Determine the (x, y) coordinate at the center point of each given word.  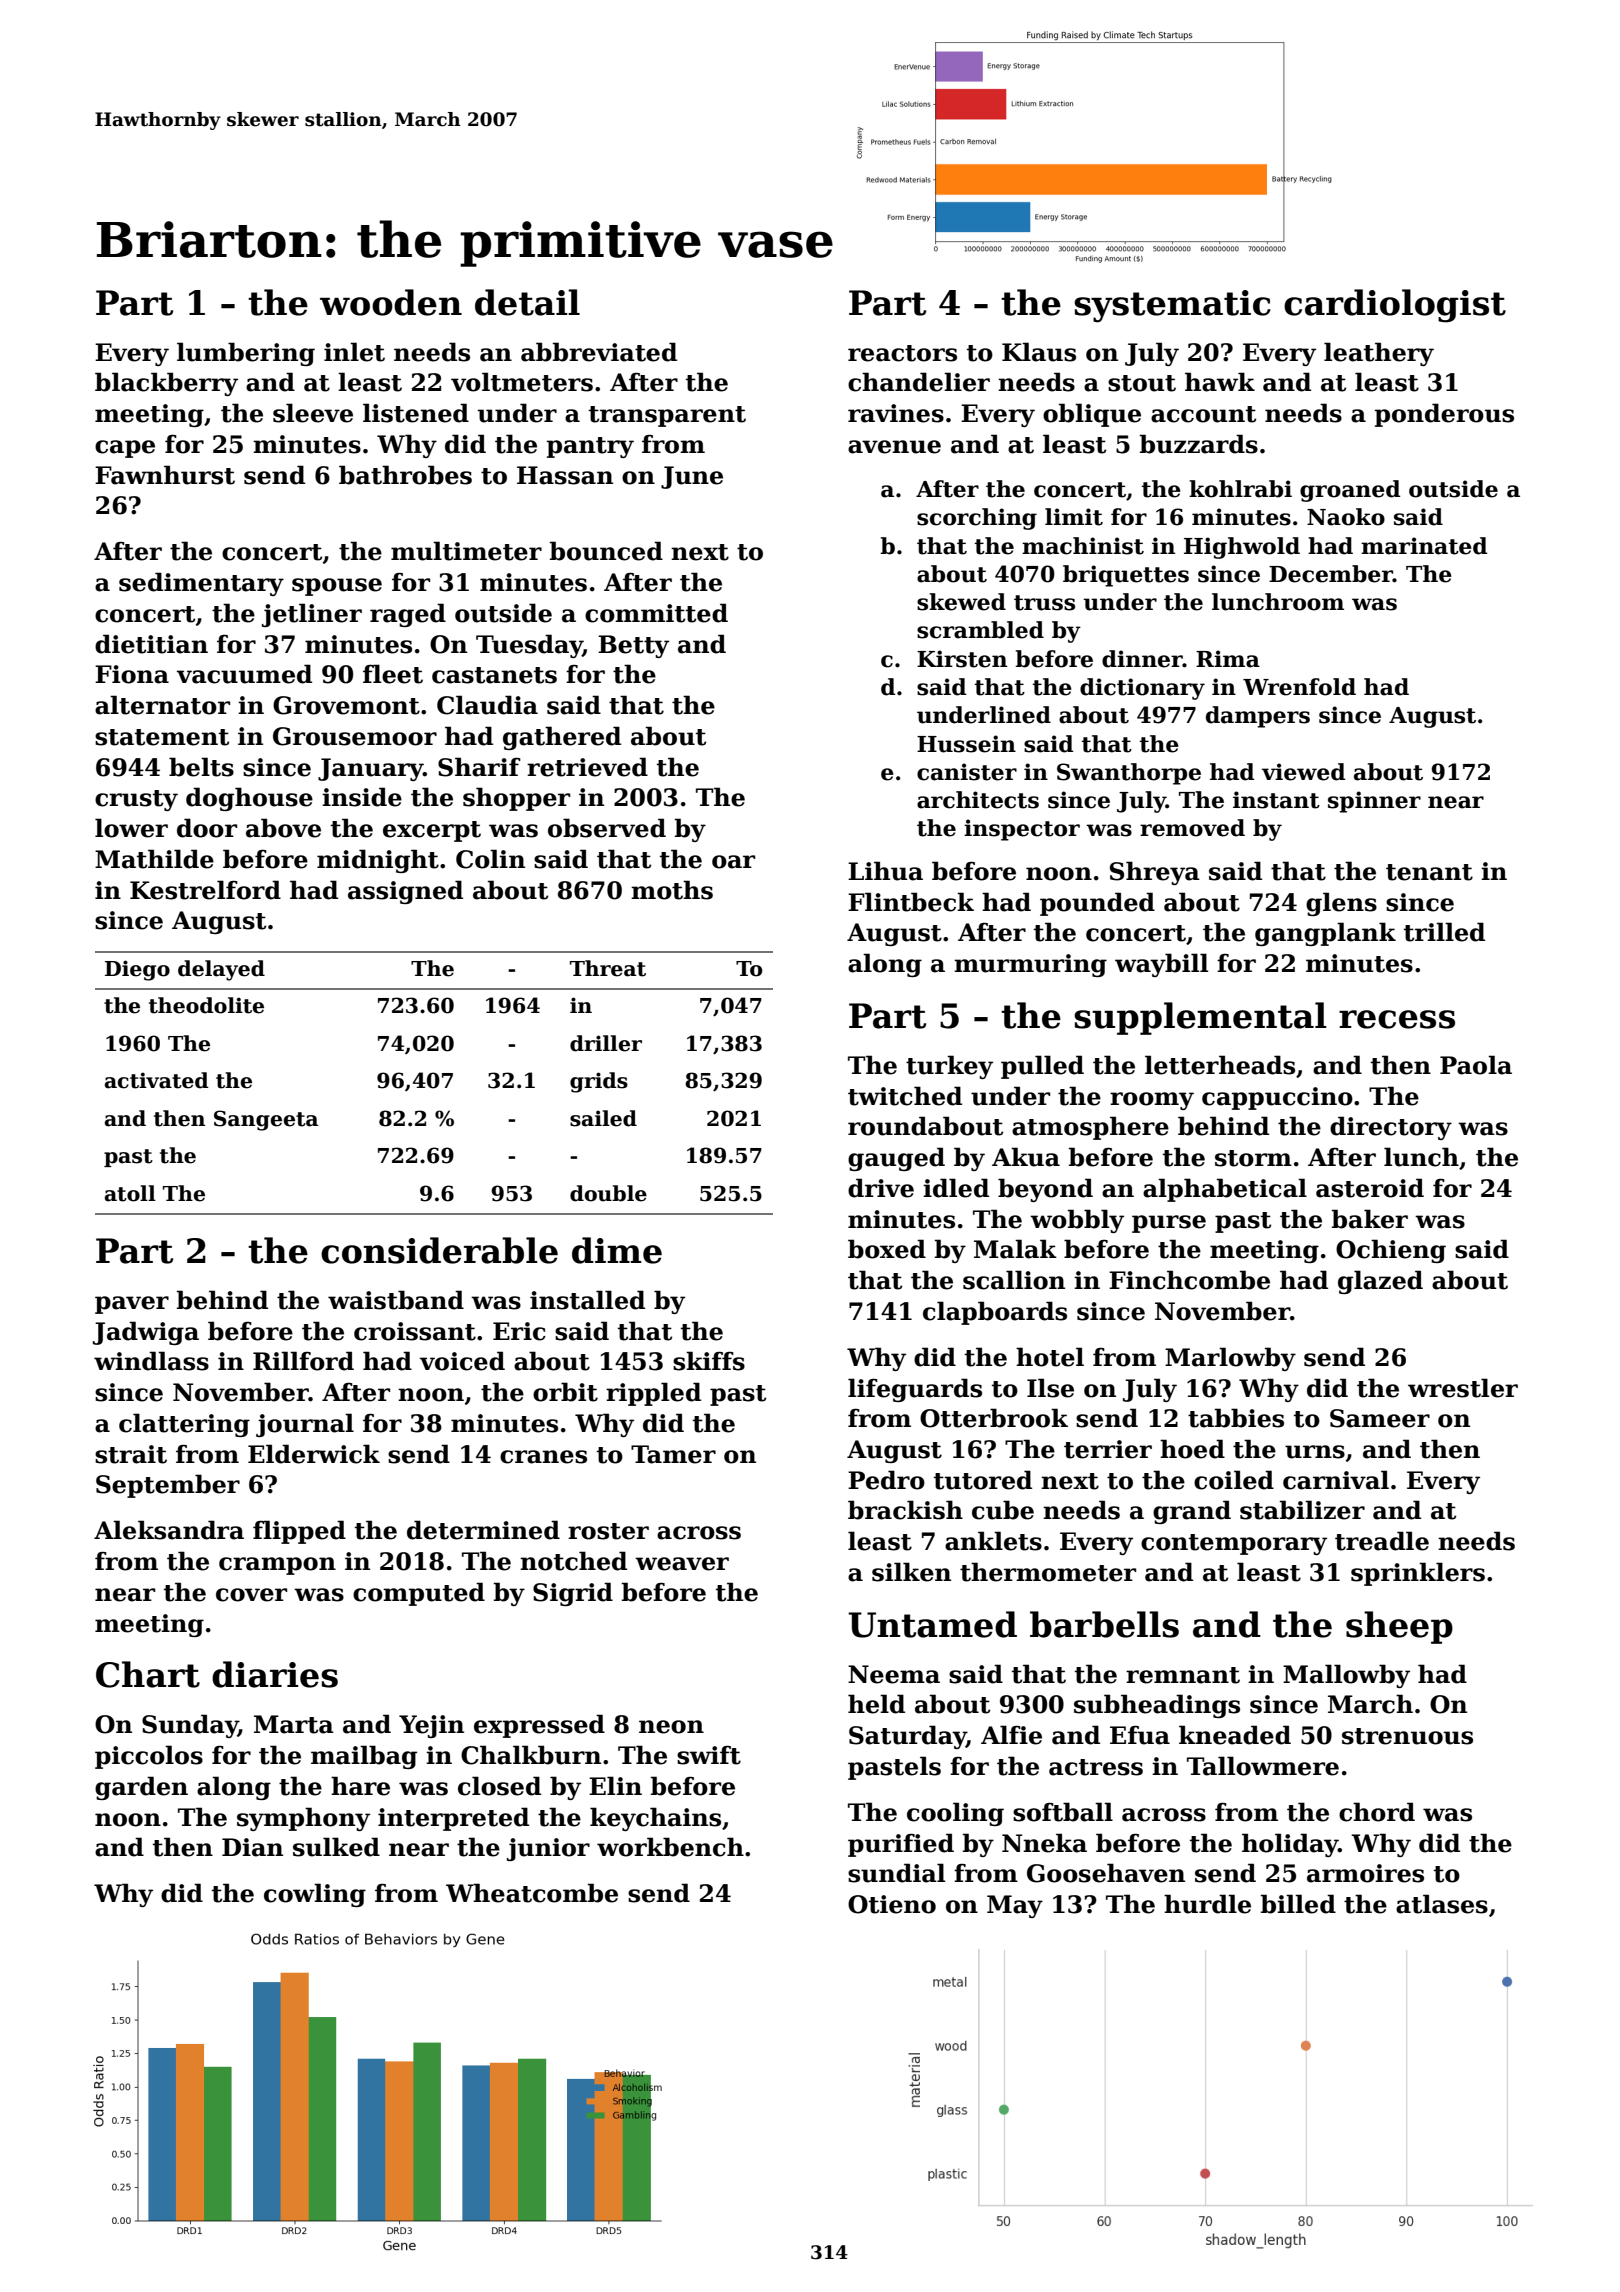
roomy (1152, 1101)
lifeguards (915, 1390)
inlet (354, 352)
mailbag (364, 1757)
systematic (1172, 306)
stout (1142, 383)
